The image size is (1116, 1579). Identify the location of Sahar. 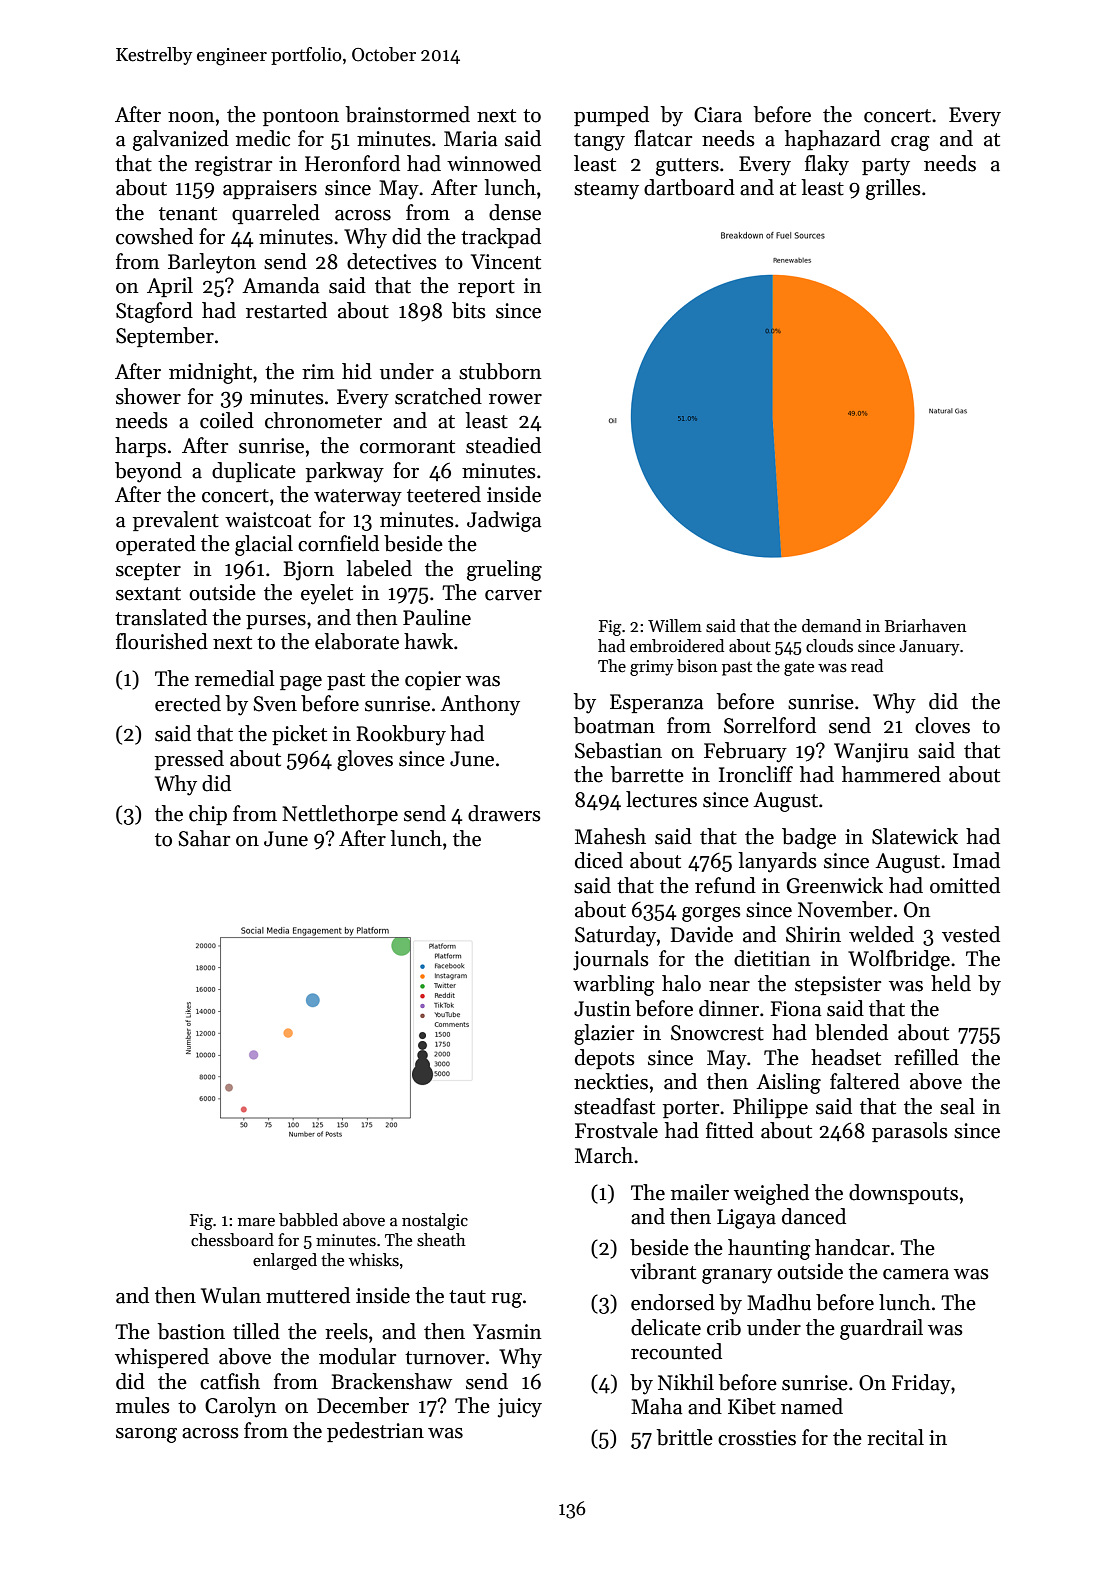
(204, 838).
